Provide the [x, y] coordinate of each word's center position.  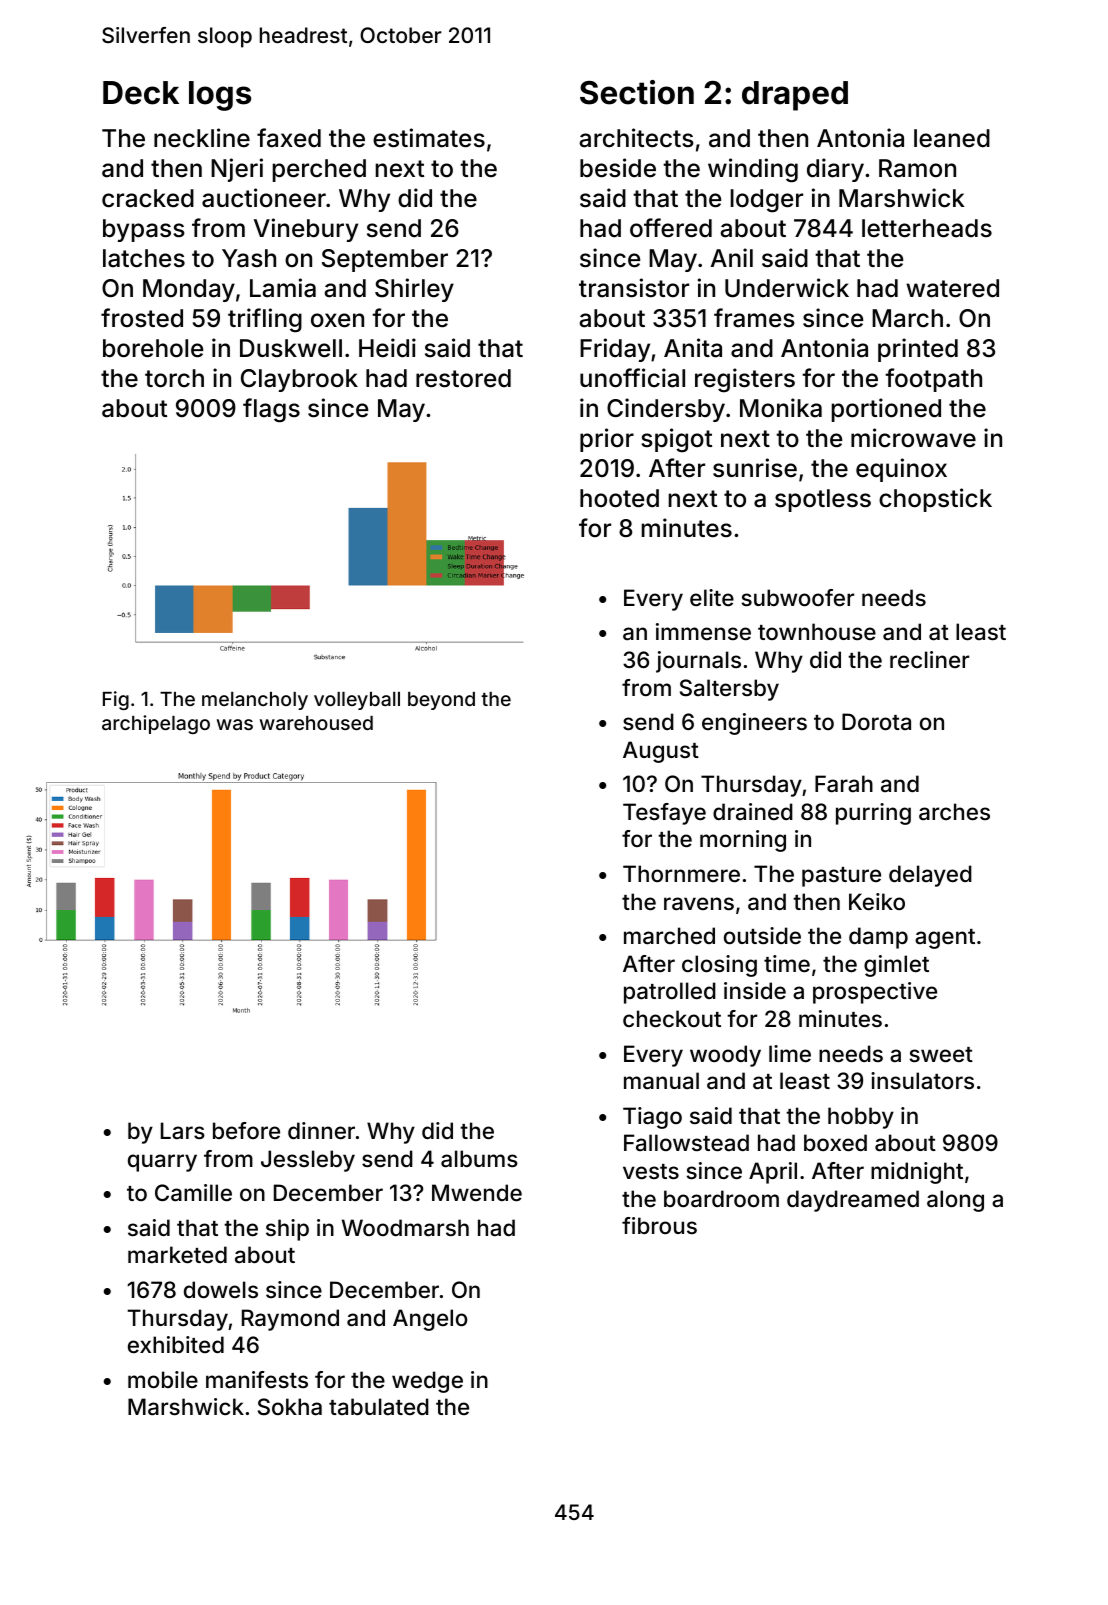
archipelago [156, 724]
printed [918, 350]
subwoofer [798, 597]
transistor [634, 288]
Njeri [237, 170]
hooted [619, 498]
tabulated [379, 1407]
